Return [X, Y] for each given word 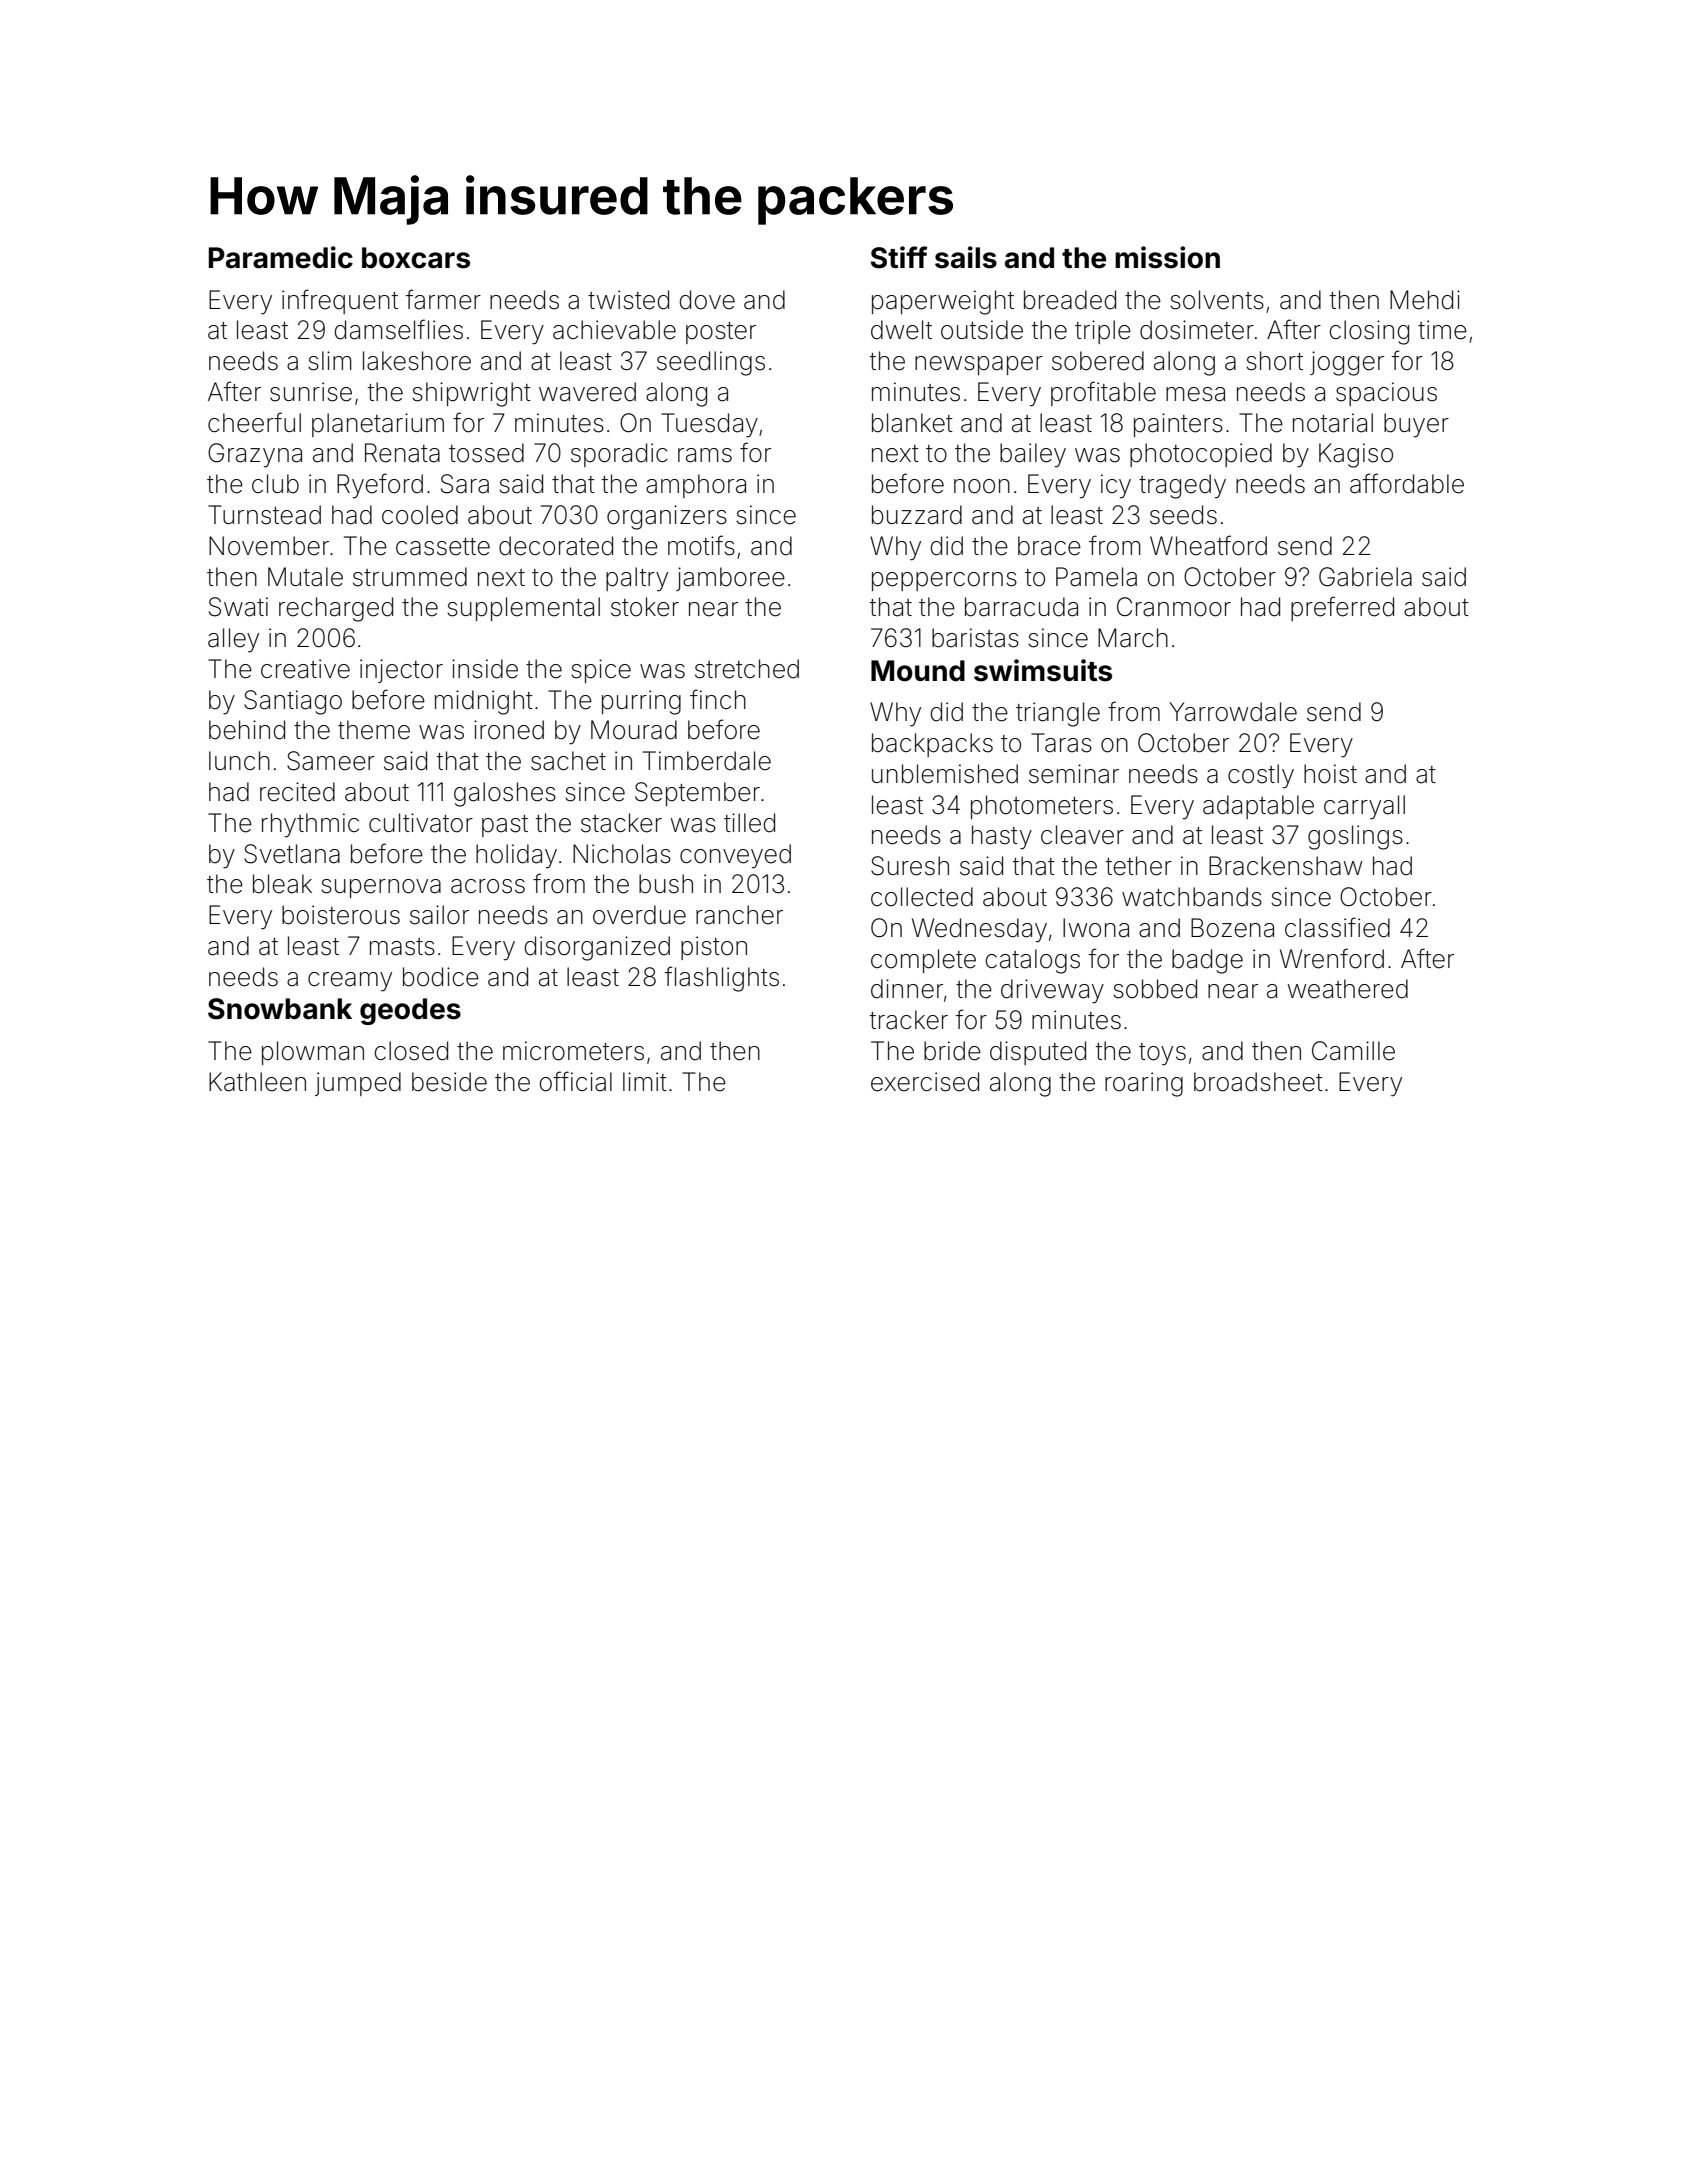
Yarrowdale [1233, 712]
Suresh [910, 866]
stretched [747, 669]
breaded [1070, 300]
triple [1103, 332]
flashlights [722, 979]
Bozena [1232, 928]
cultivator [421, 823]
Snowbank [280, 1009]
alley [233, 640]
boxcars [416, 258]
